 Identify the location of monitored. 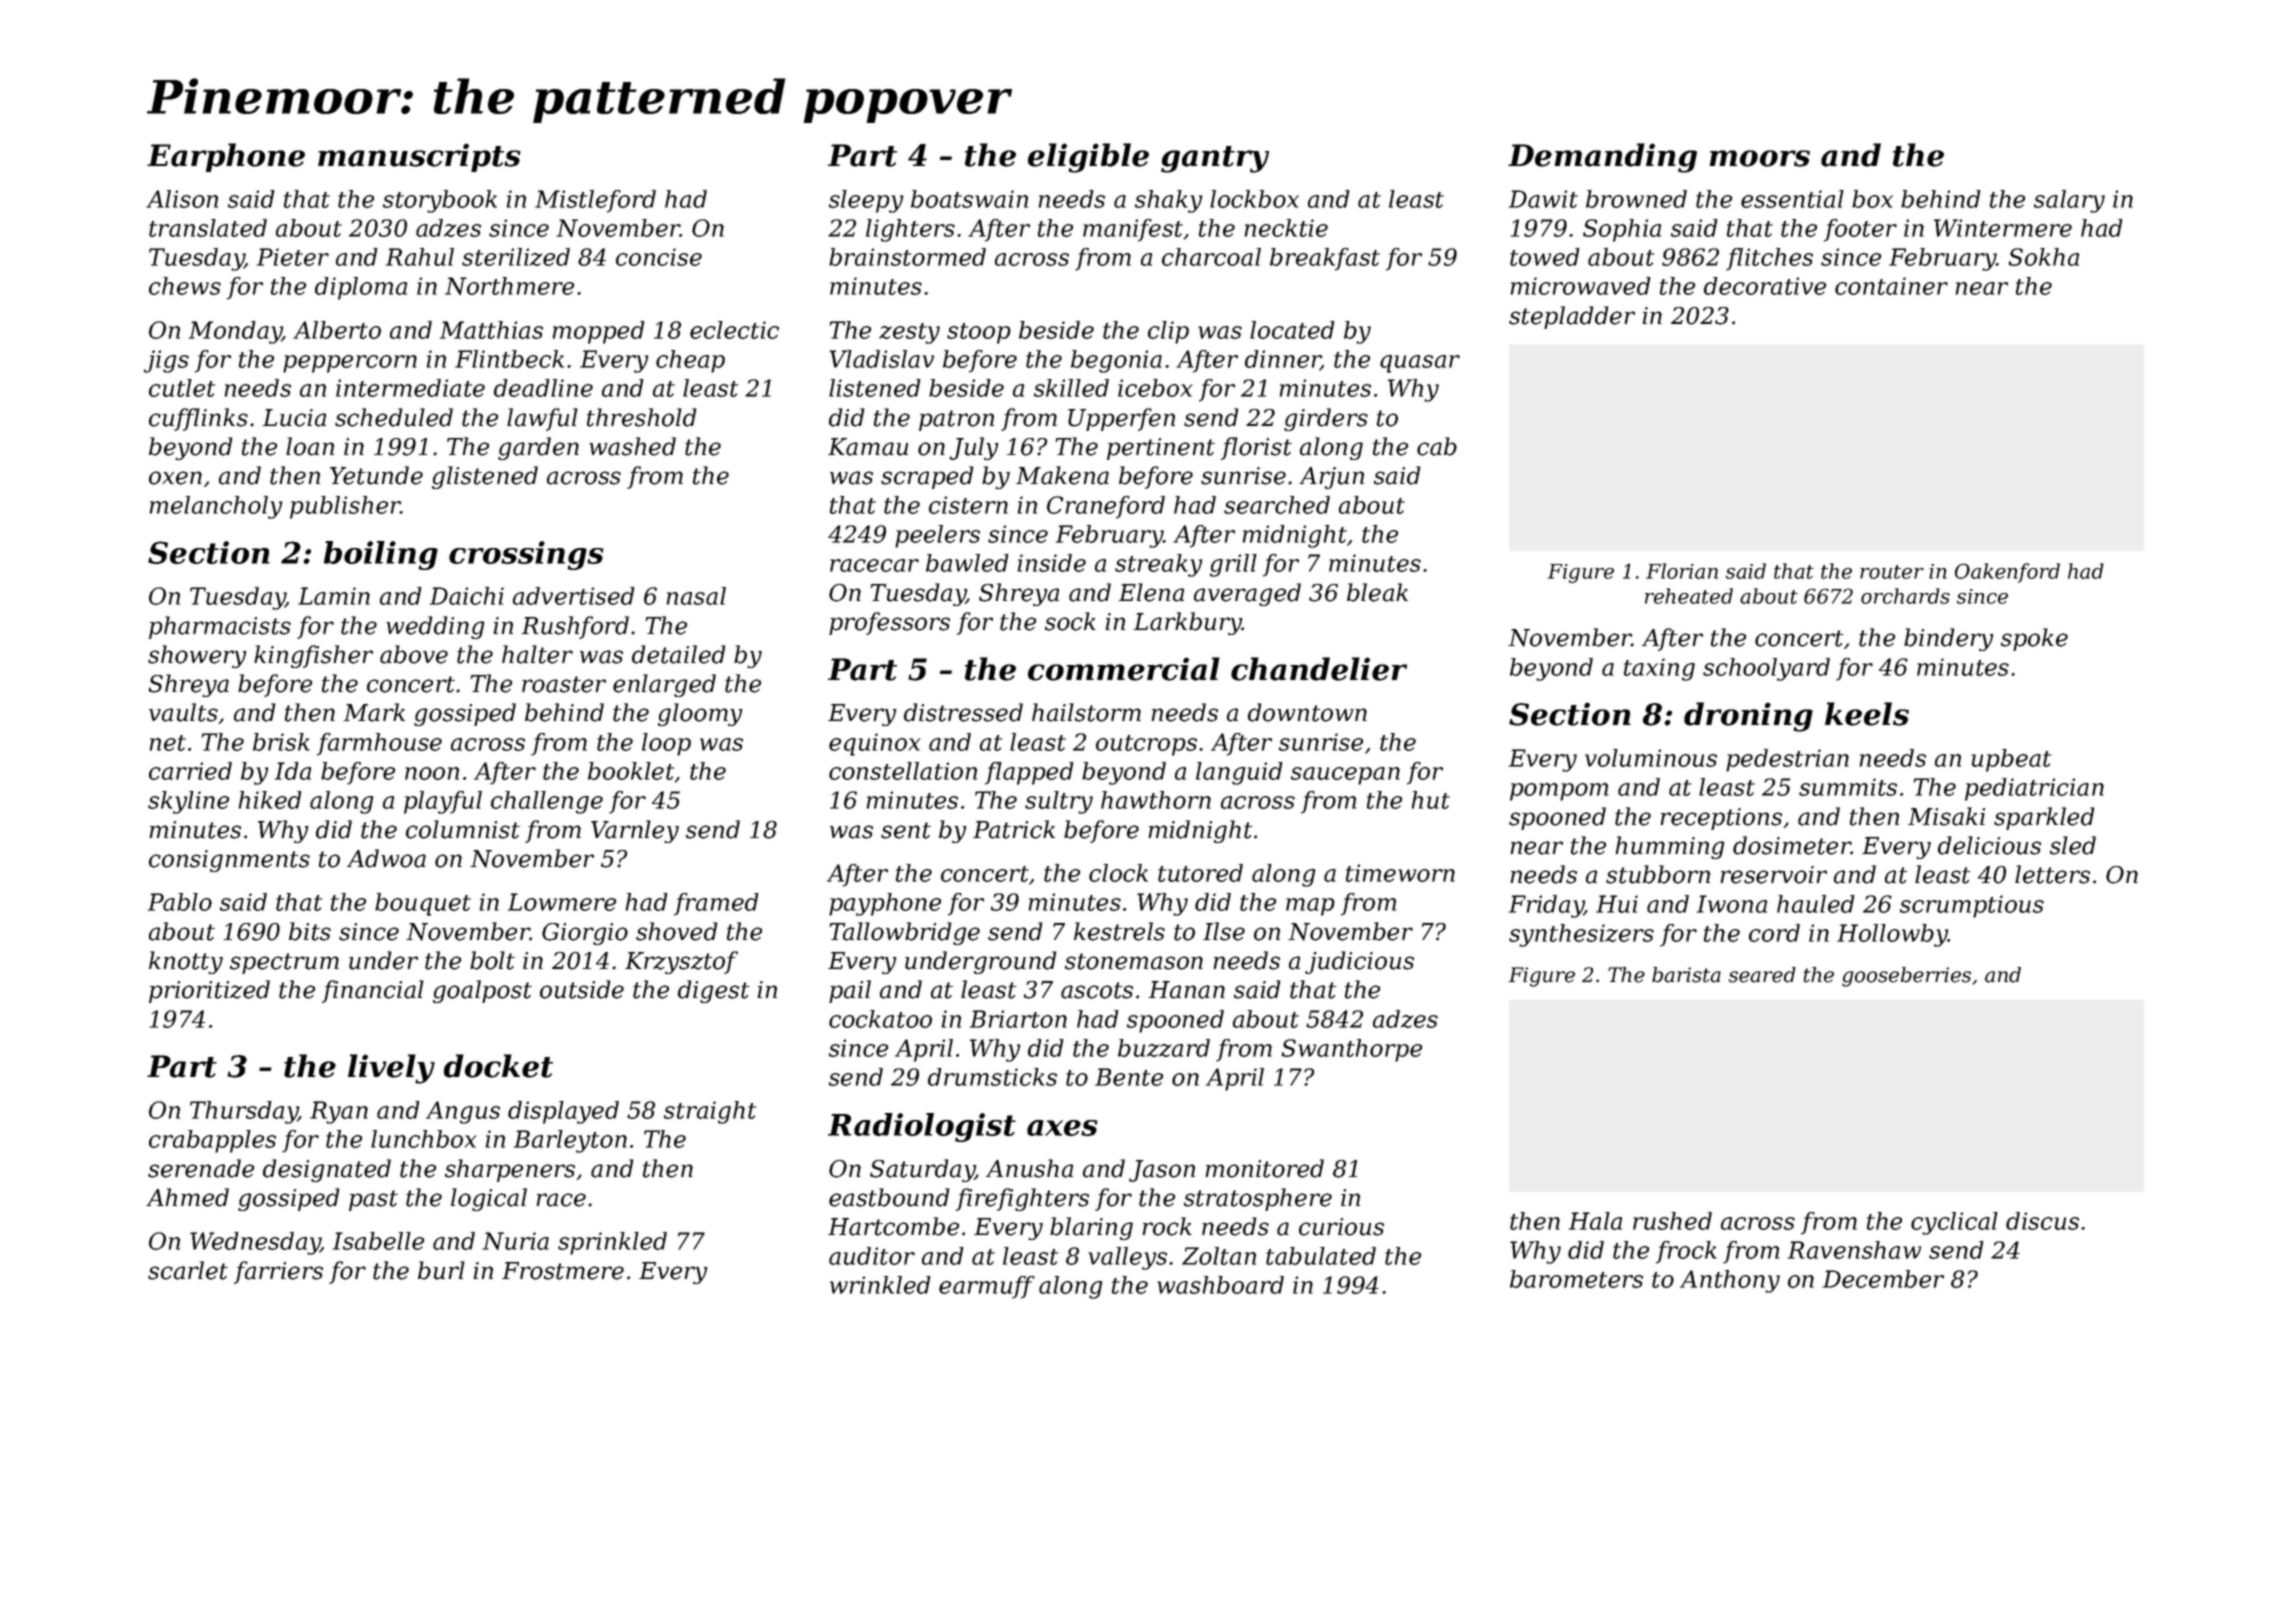
(1265, 1168).
